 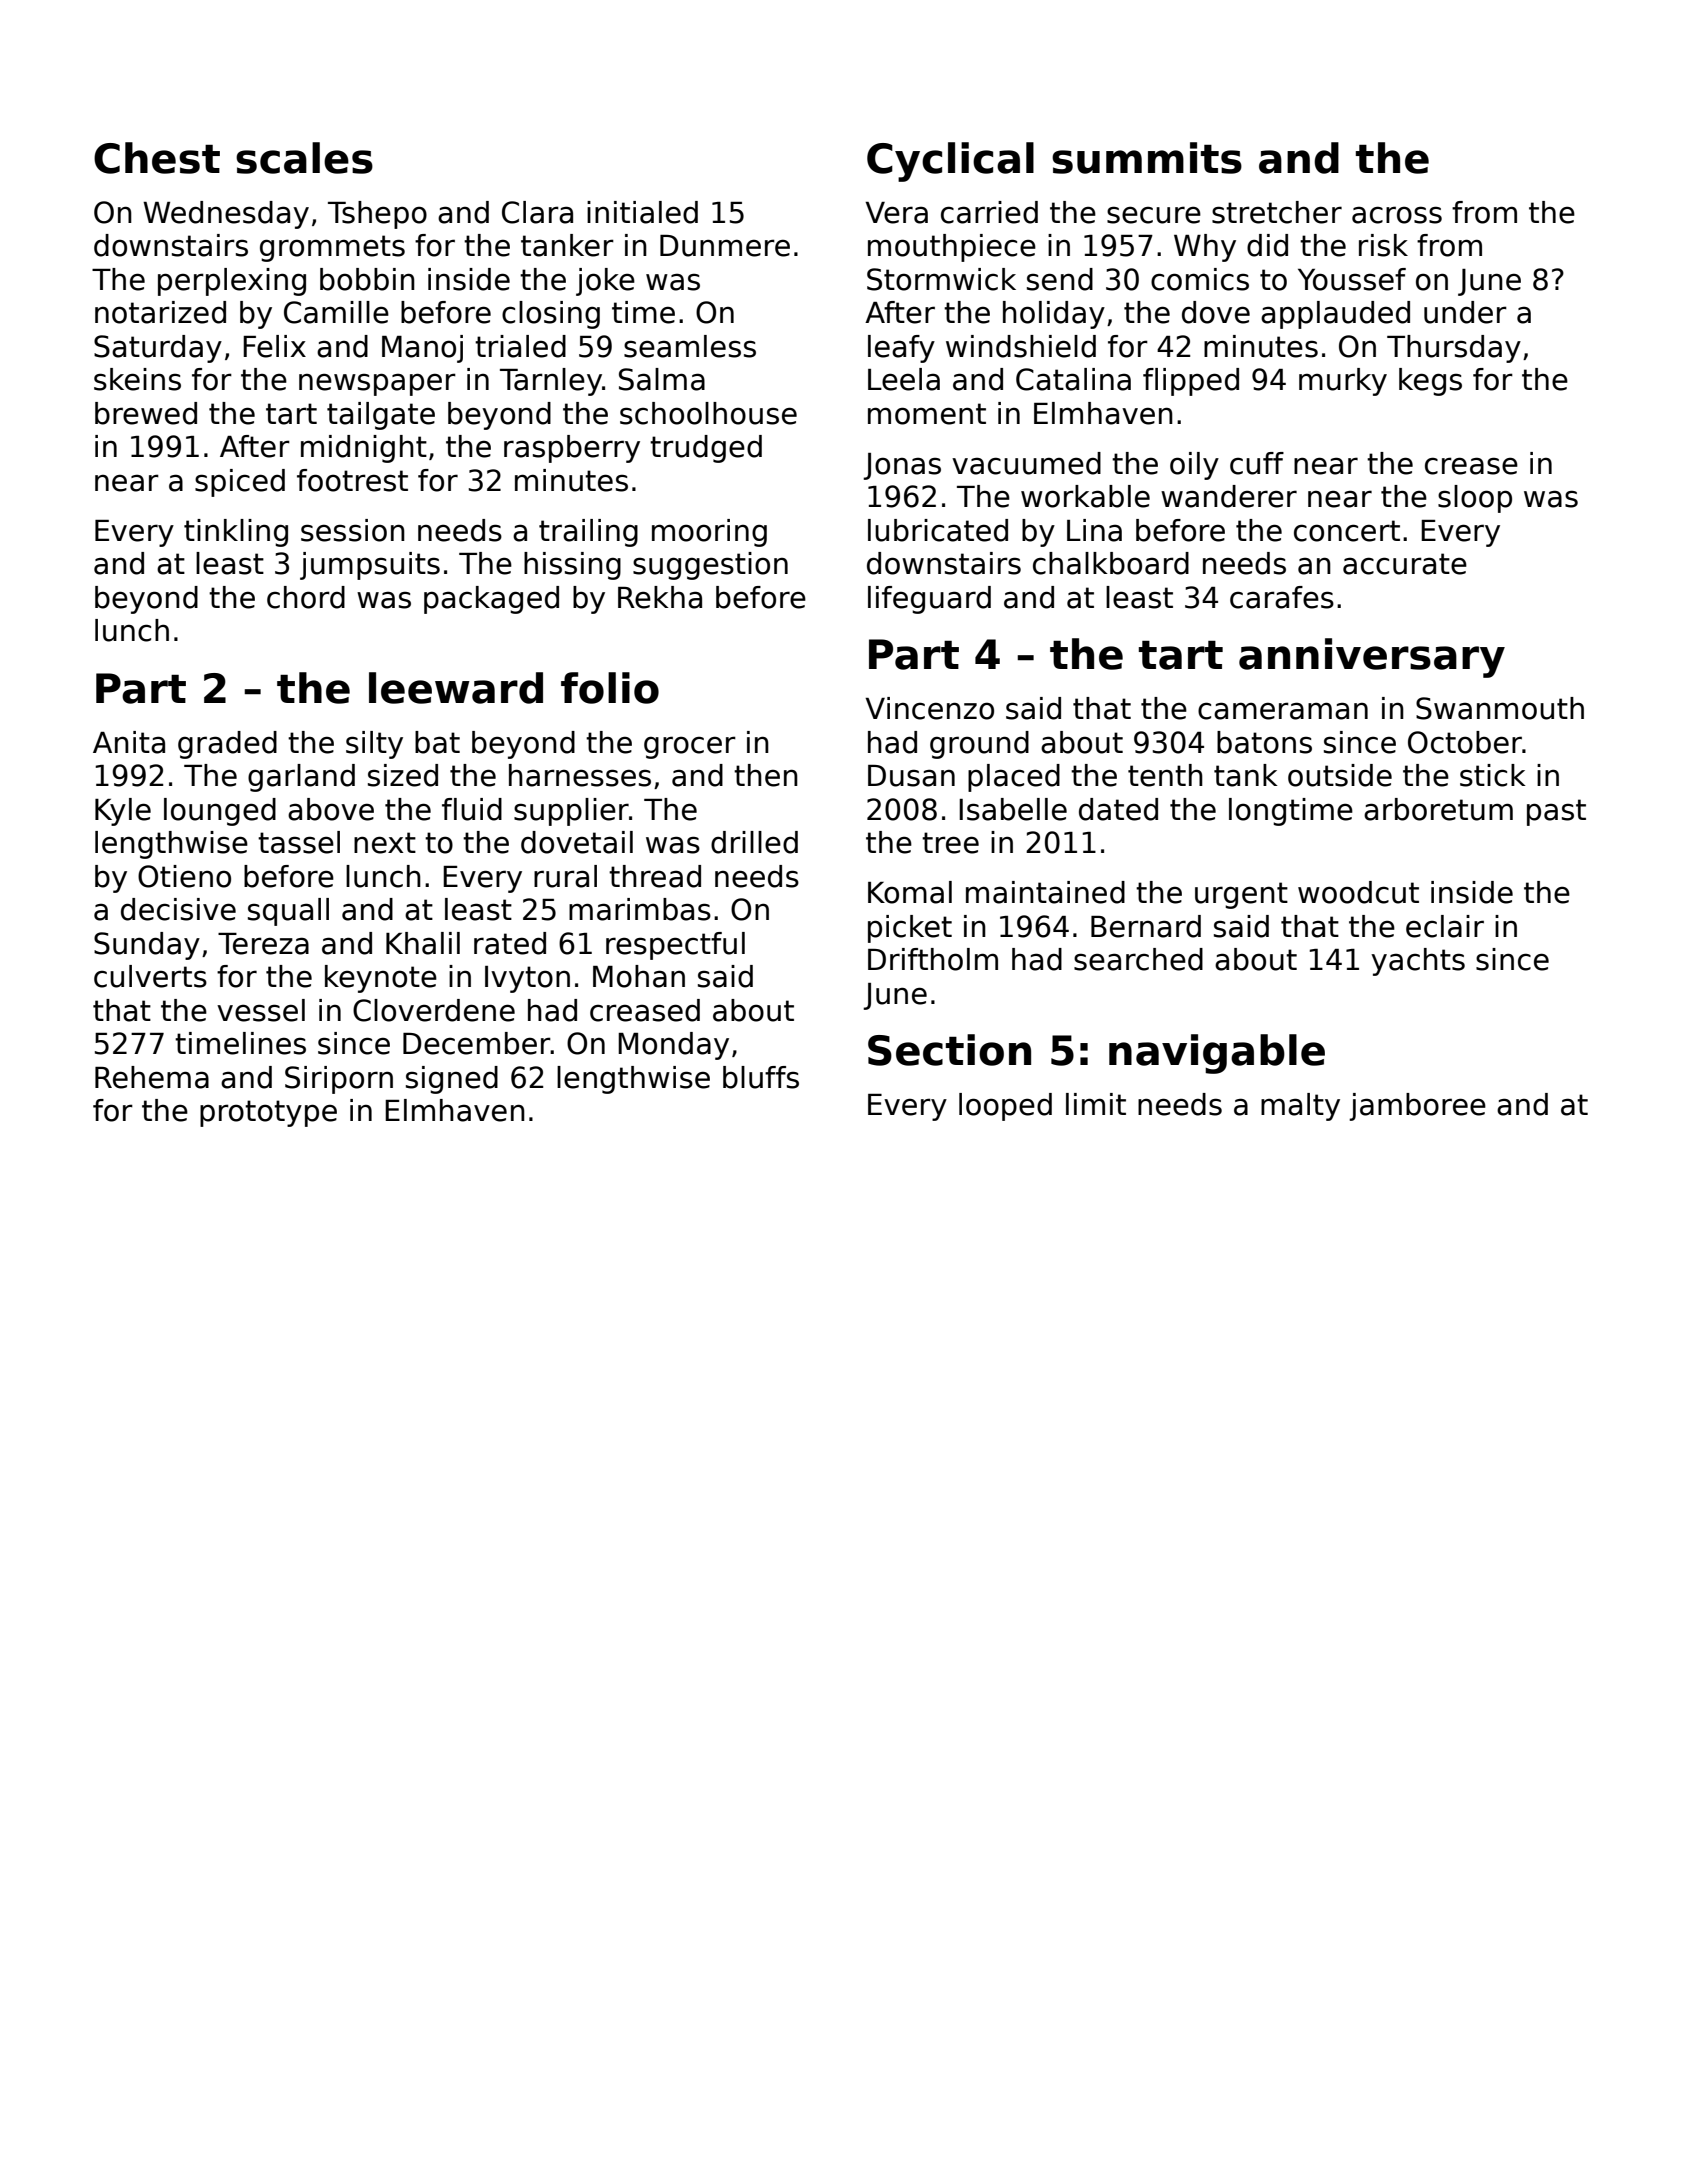 I want to click on Saturday, so click(x=158, y=349).
